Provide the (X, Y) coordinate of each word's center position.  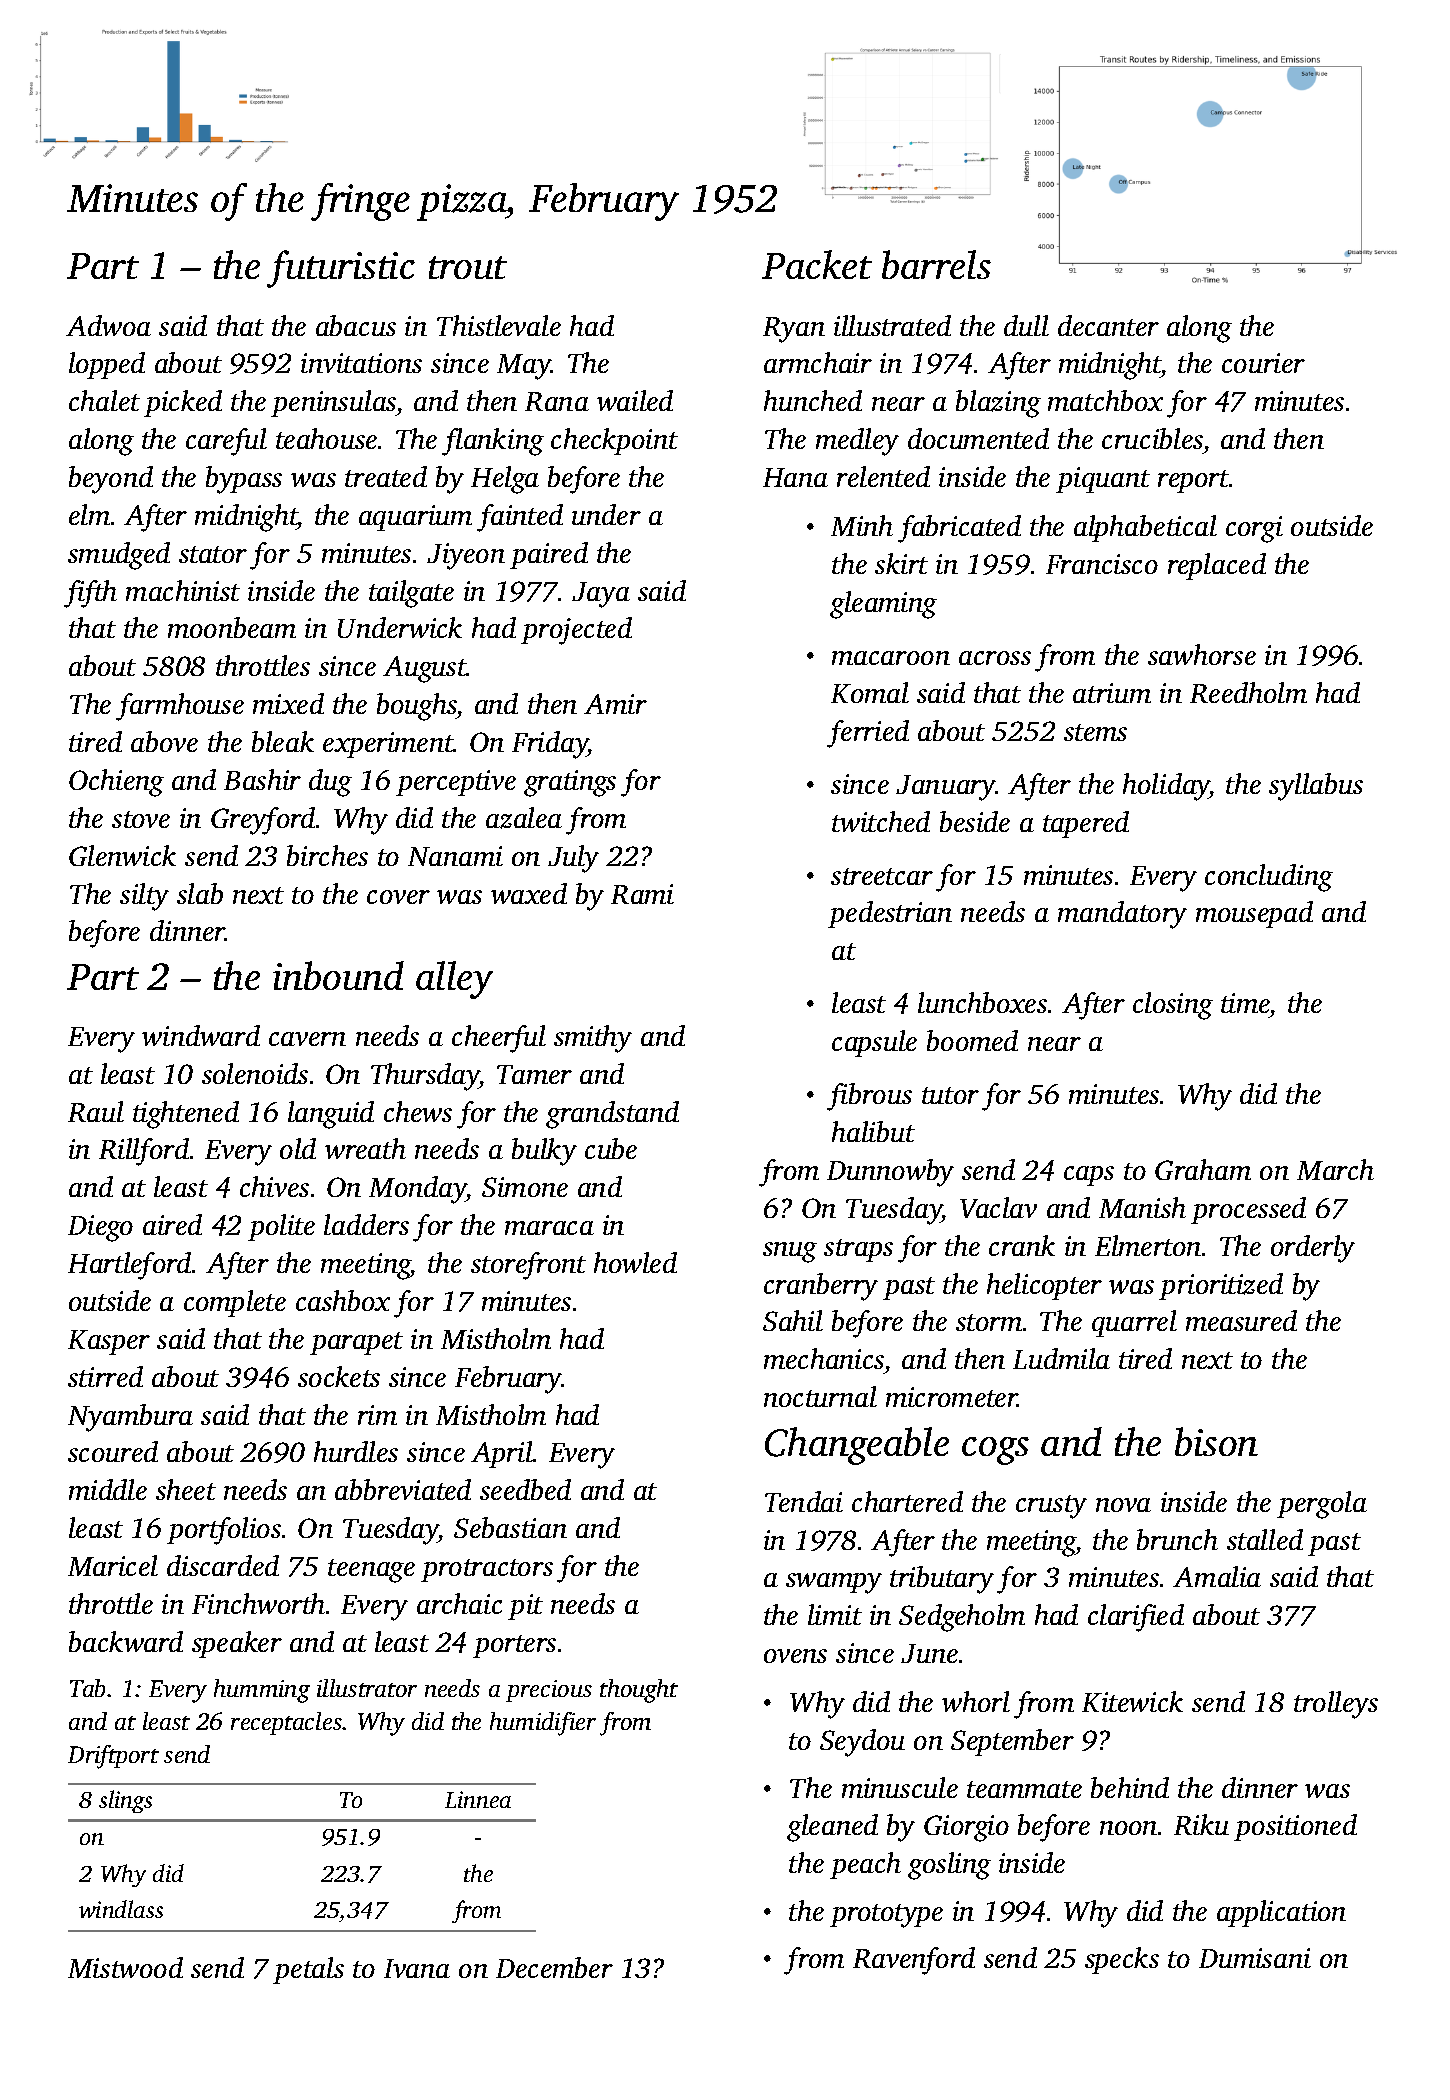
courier (1263, 363)
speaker (237, 1644)
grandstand (612, 1115)
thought (639, 1691)
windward (201, 1035)
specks (1122, 1960)
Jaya (601, 595)
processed (1248, 1210)
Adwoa (108, 325)
